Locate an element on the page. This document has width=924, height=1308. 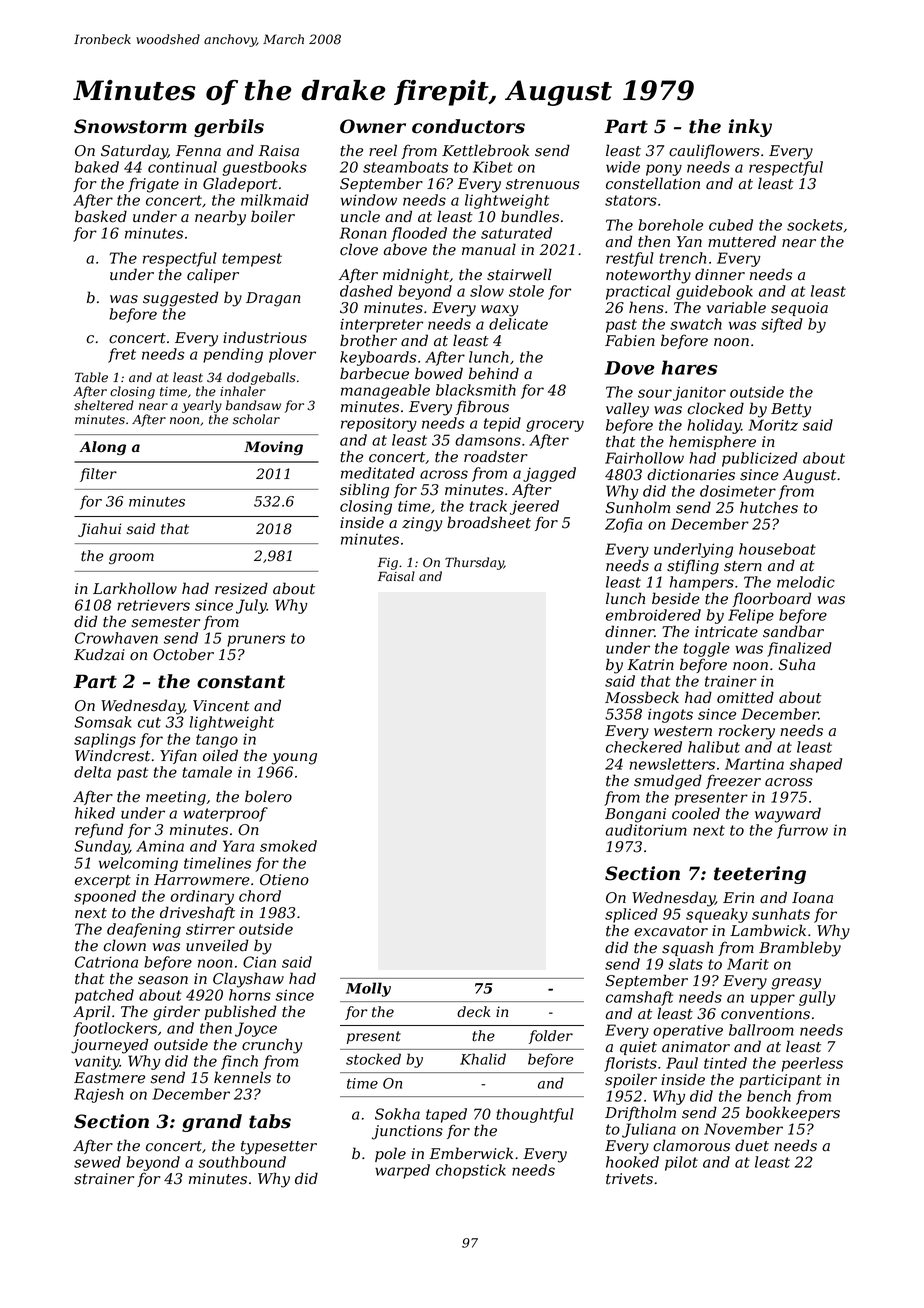
sewed is located at coordinates (97, 1162).
